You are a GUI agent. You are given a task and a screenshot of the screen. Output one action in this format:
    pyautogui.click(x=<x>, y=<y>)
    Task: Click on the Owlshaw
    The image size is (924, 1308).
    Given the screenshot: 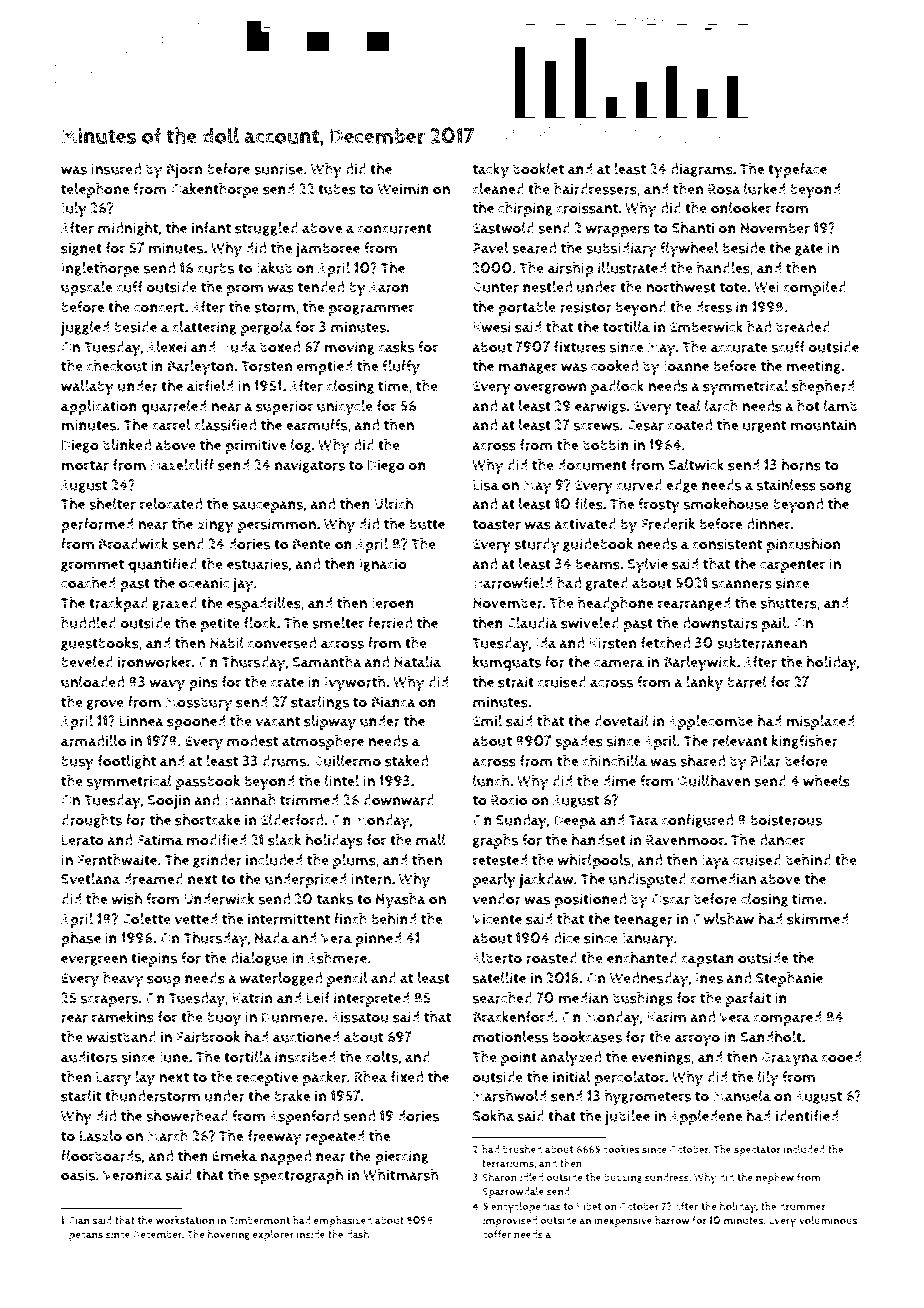 What is the action you would take?
    pyautogui.click(x=723, y=919)
